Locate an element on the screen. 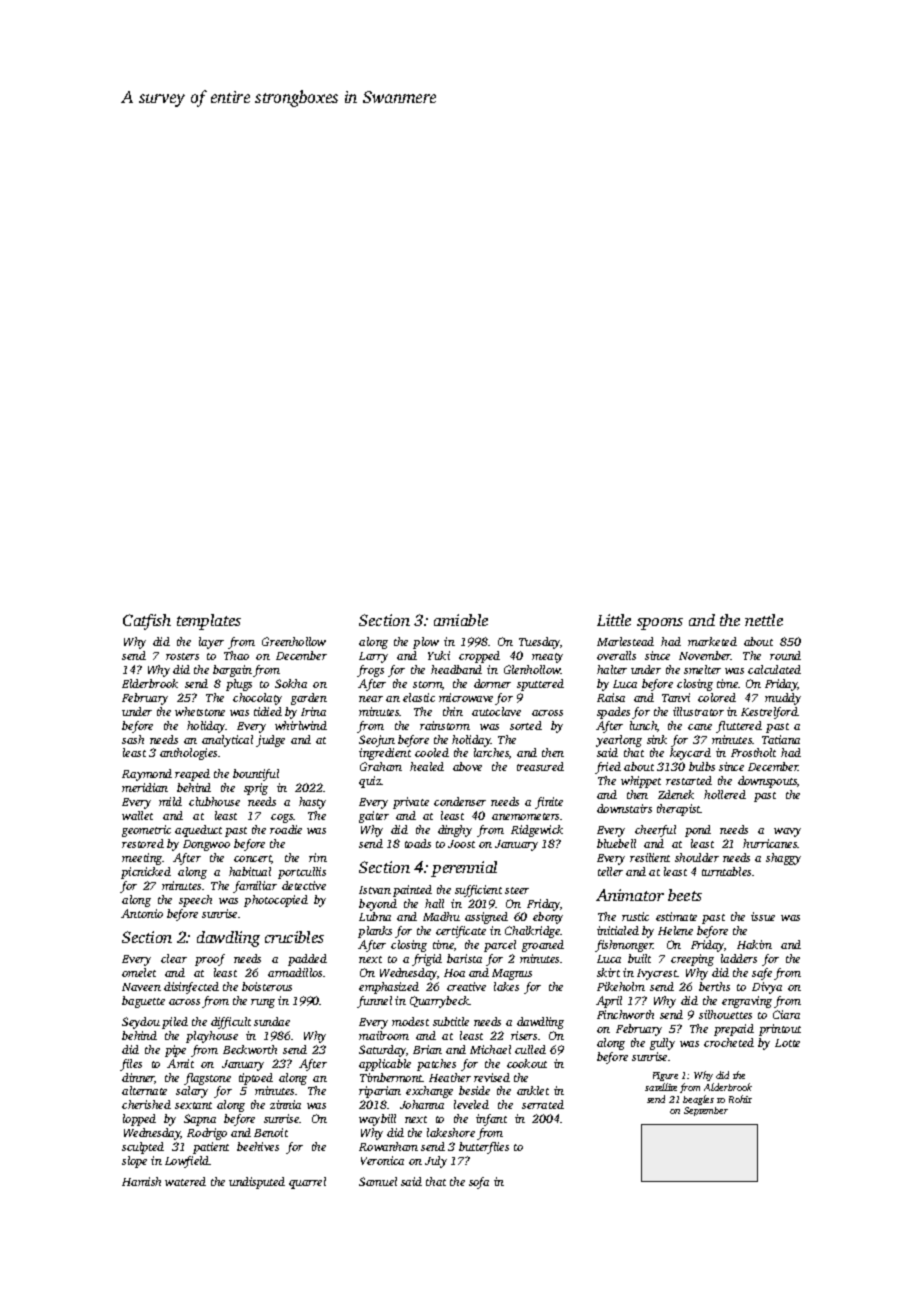 The image size is (924, 1308). perennial is located at coordinates (464, 869).
